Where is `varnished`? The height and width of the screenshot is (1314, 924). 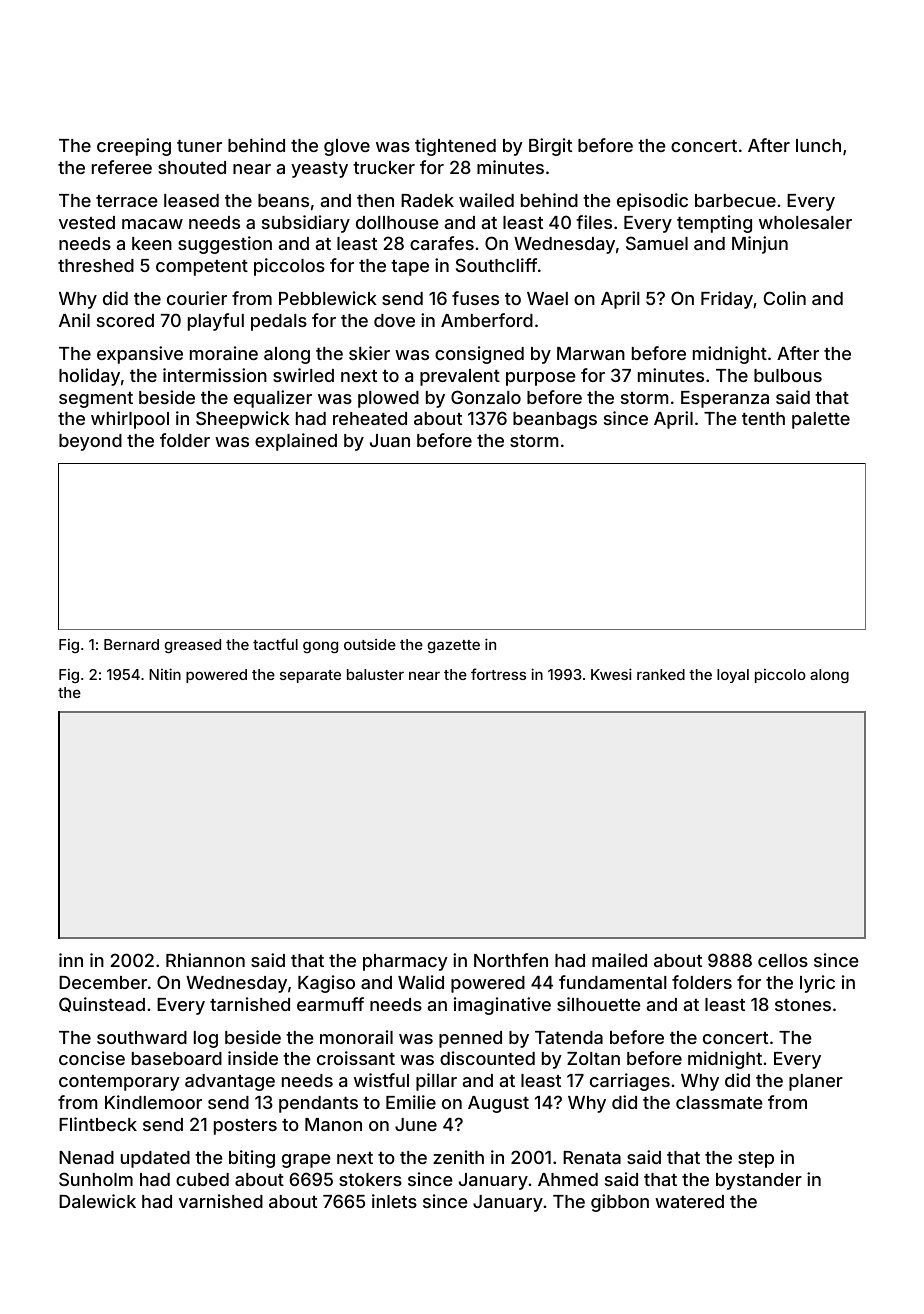
varnished is located at coordinates (221, 1201).
